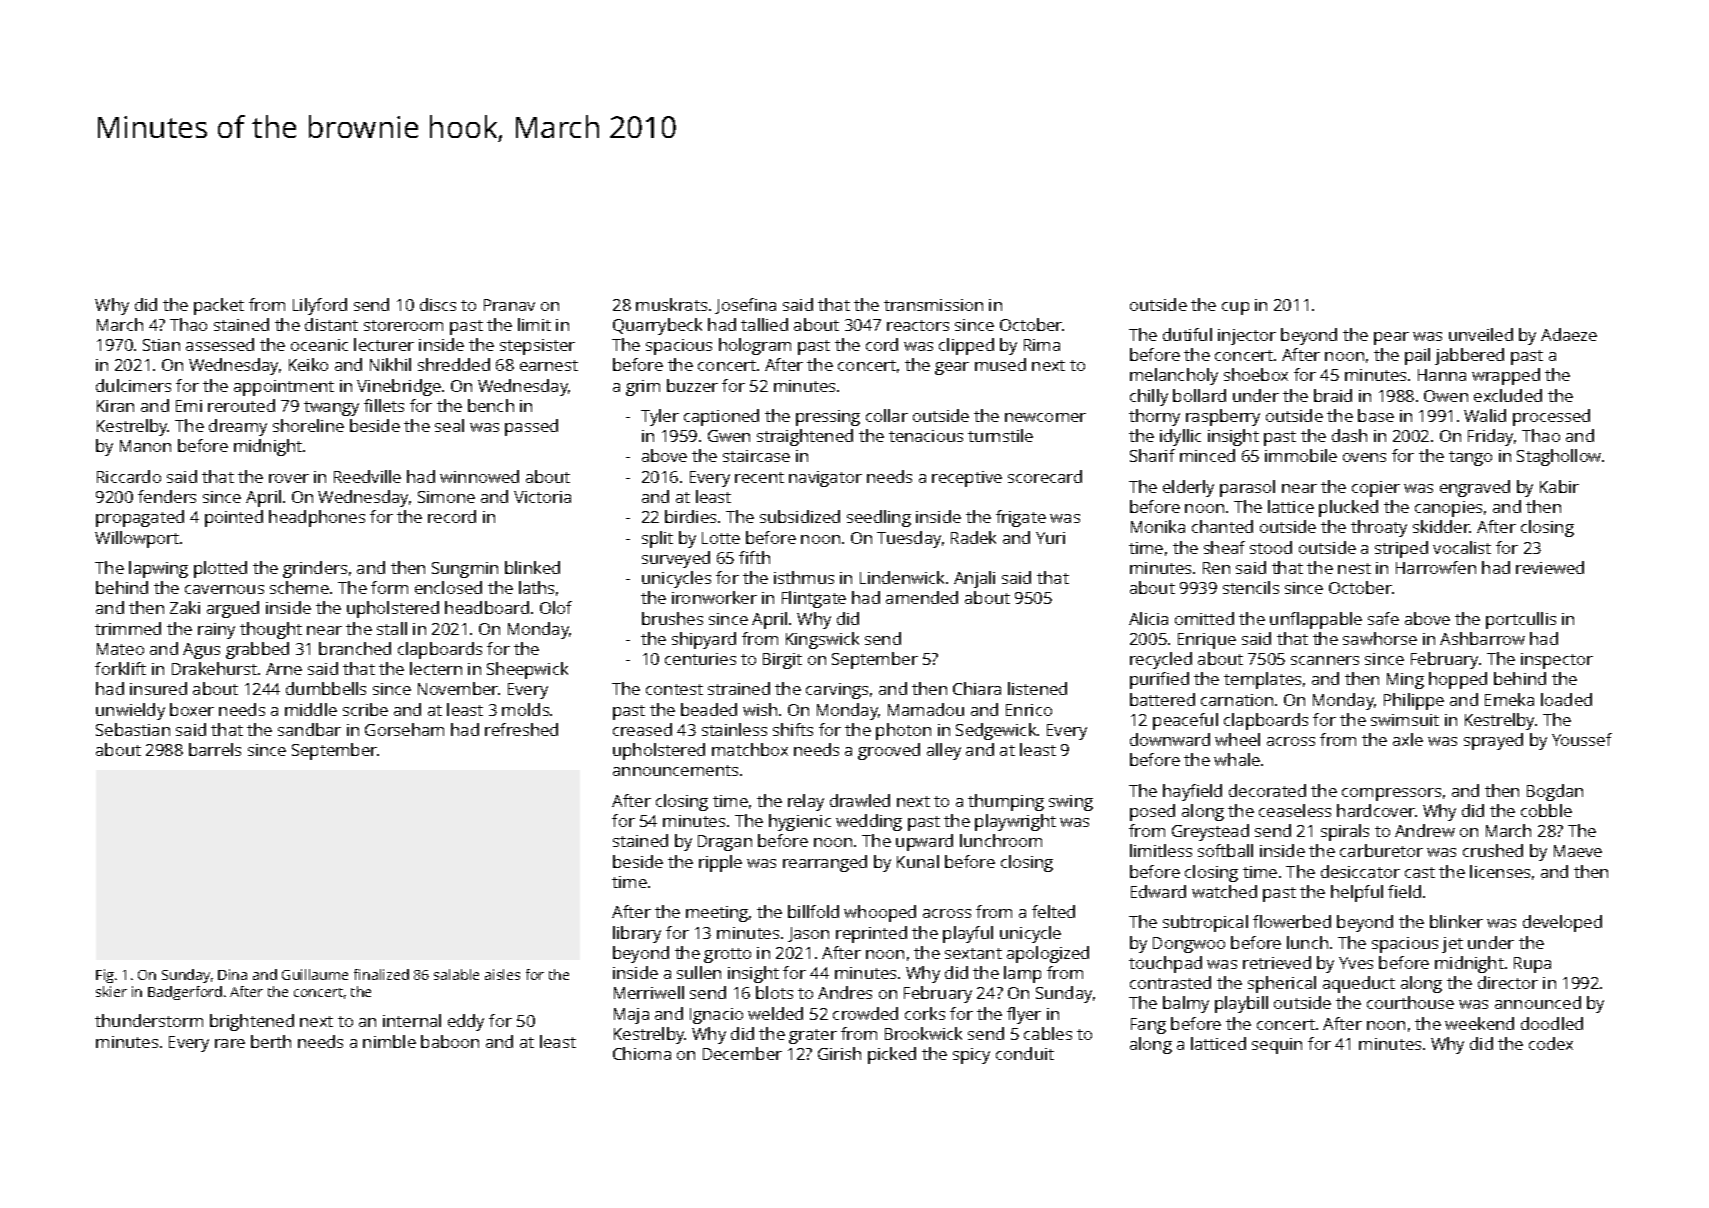  I want to click on alley, so click(944, 751).
